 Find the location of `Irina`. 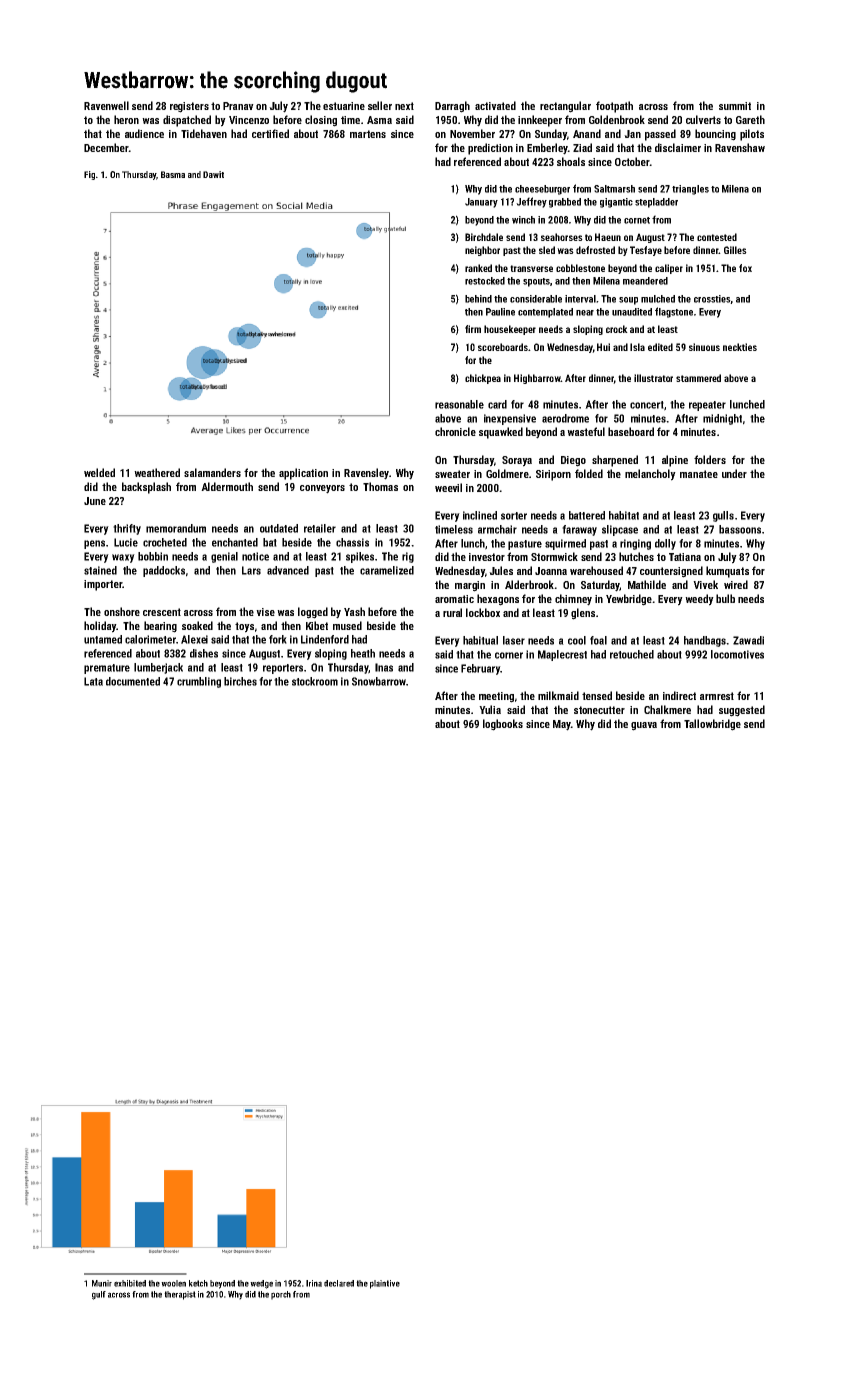

Irina is located at coordinates (314, 1283).
